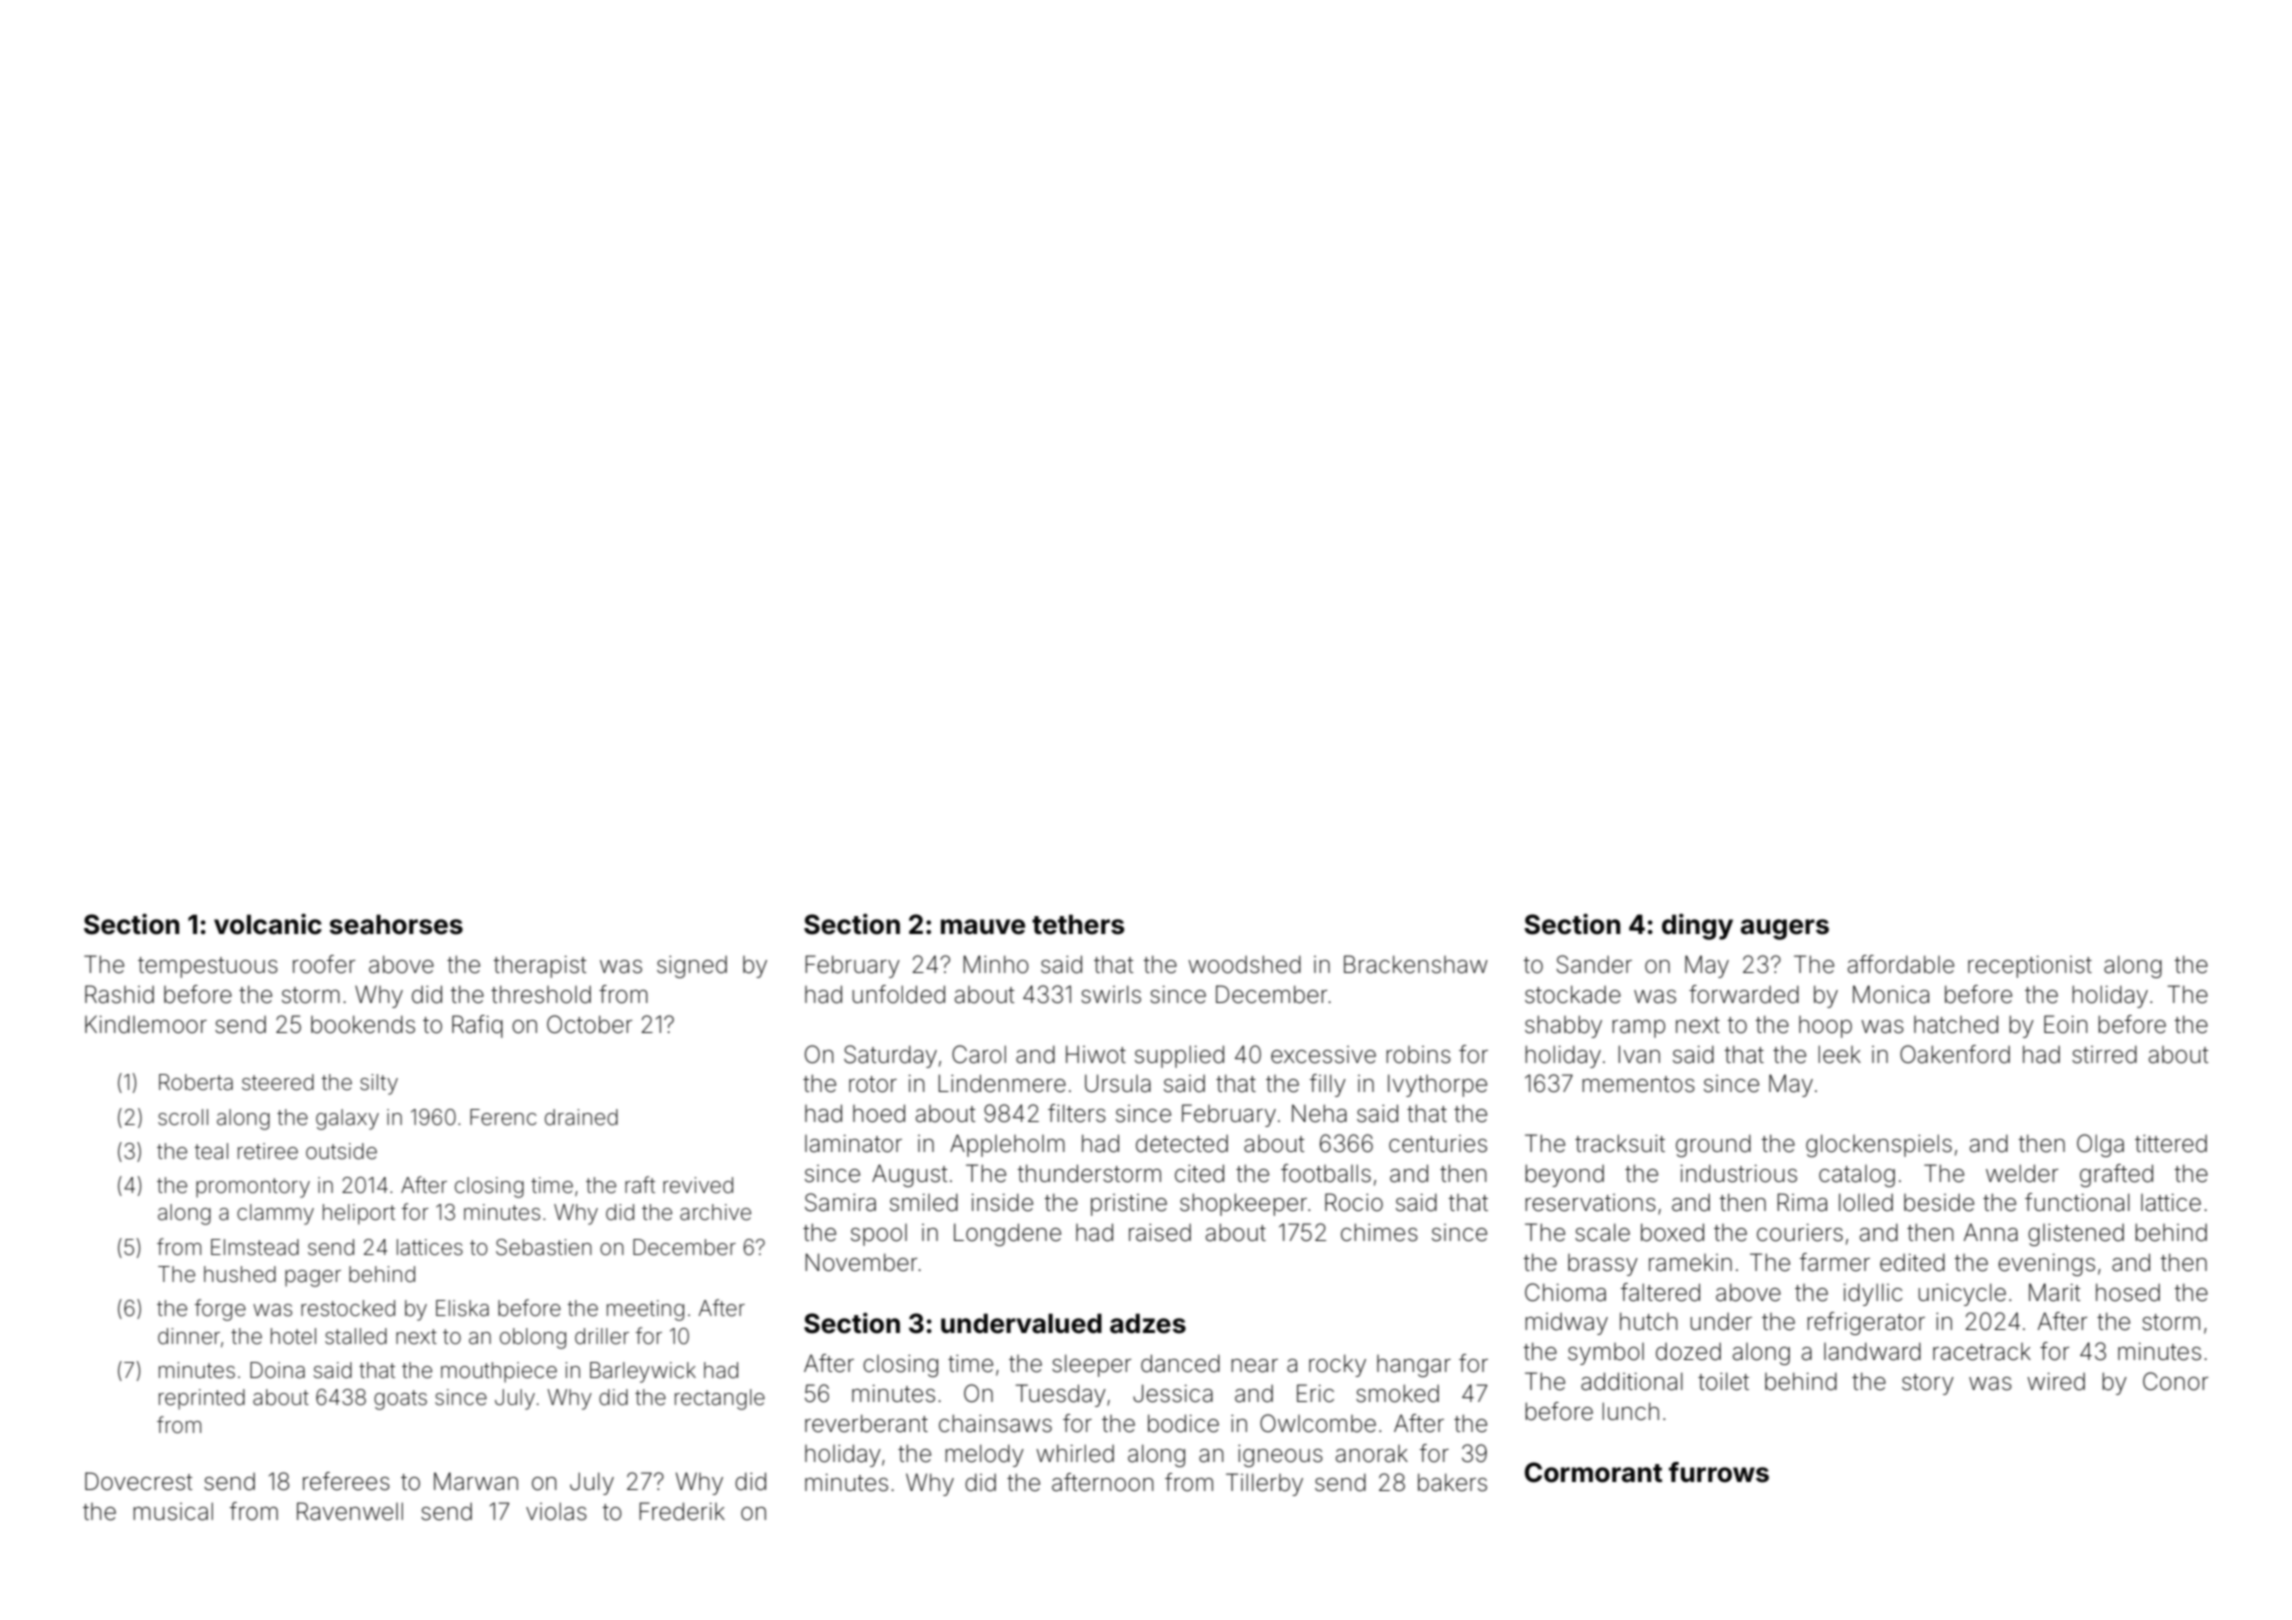 This document has height=1620, width=2292. What do you see at coordinates (499, 1372) in the document?
I see `mouthpiece` at bounding box center [499, 1372].
